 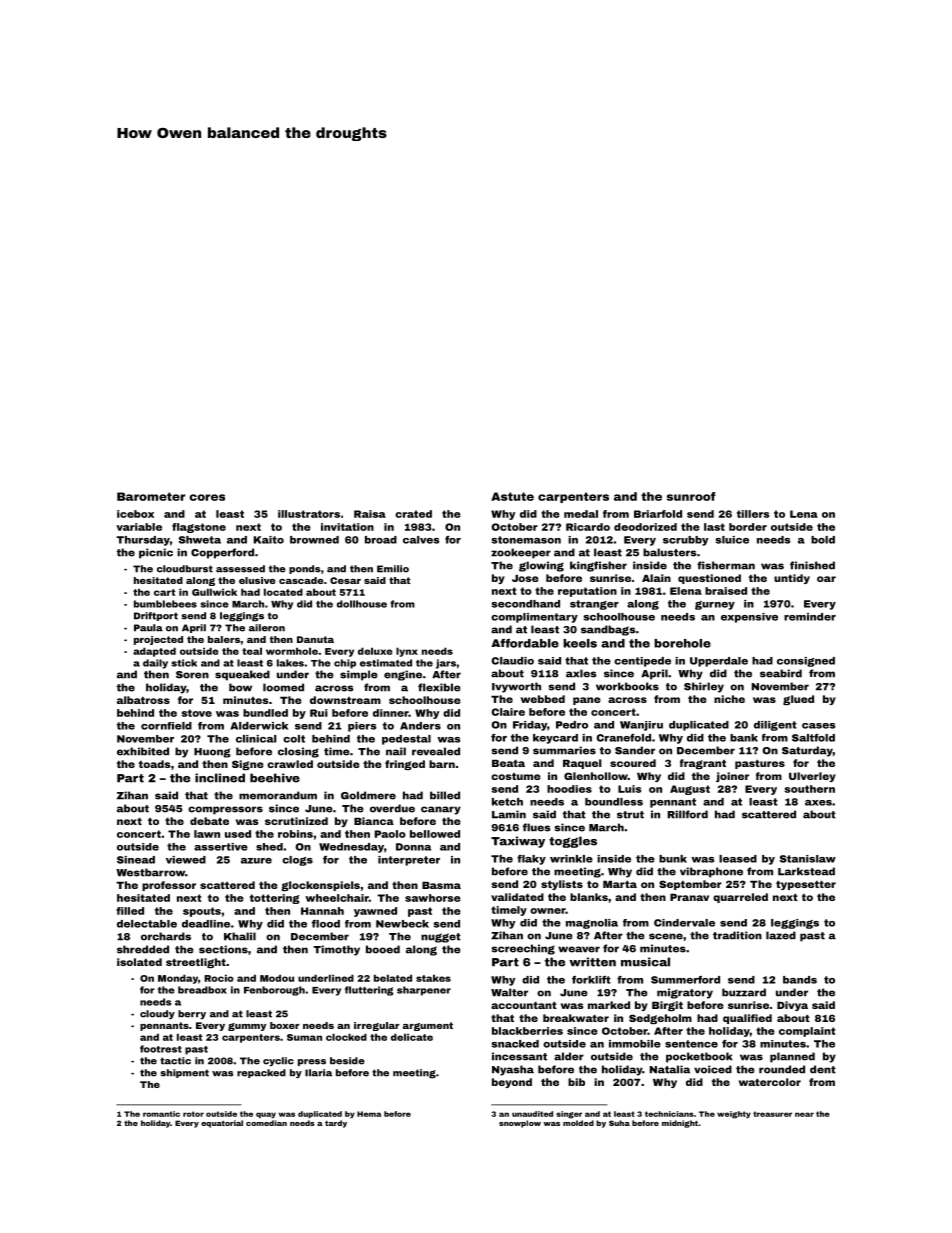 What do you see at coordinates (592, 924) in the screenshot?
I see `magnolia` at bounding box center [592, 924].
